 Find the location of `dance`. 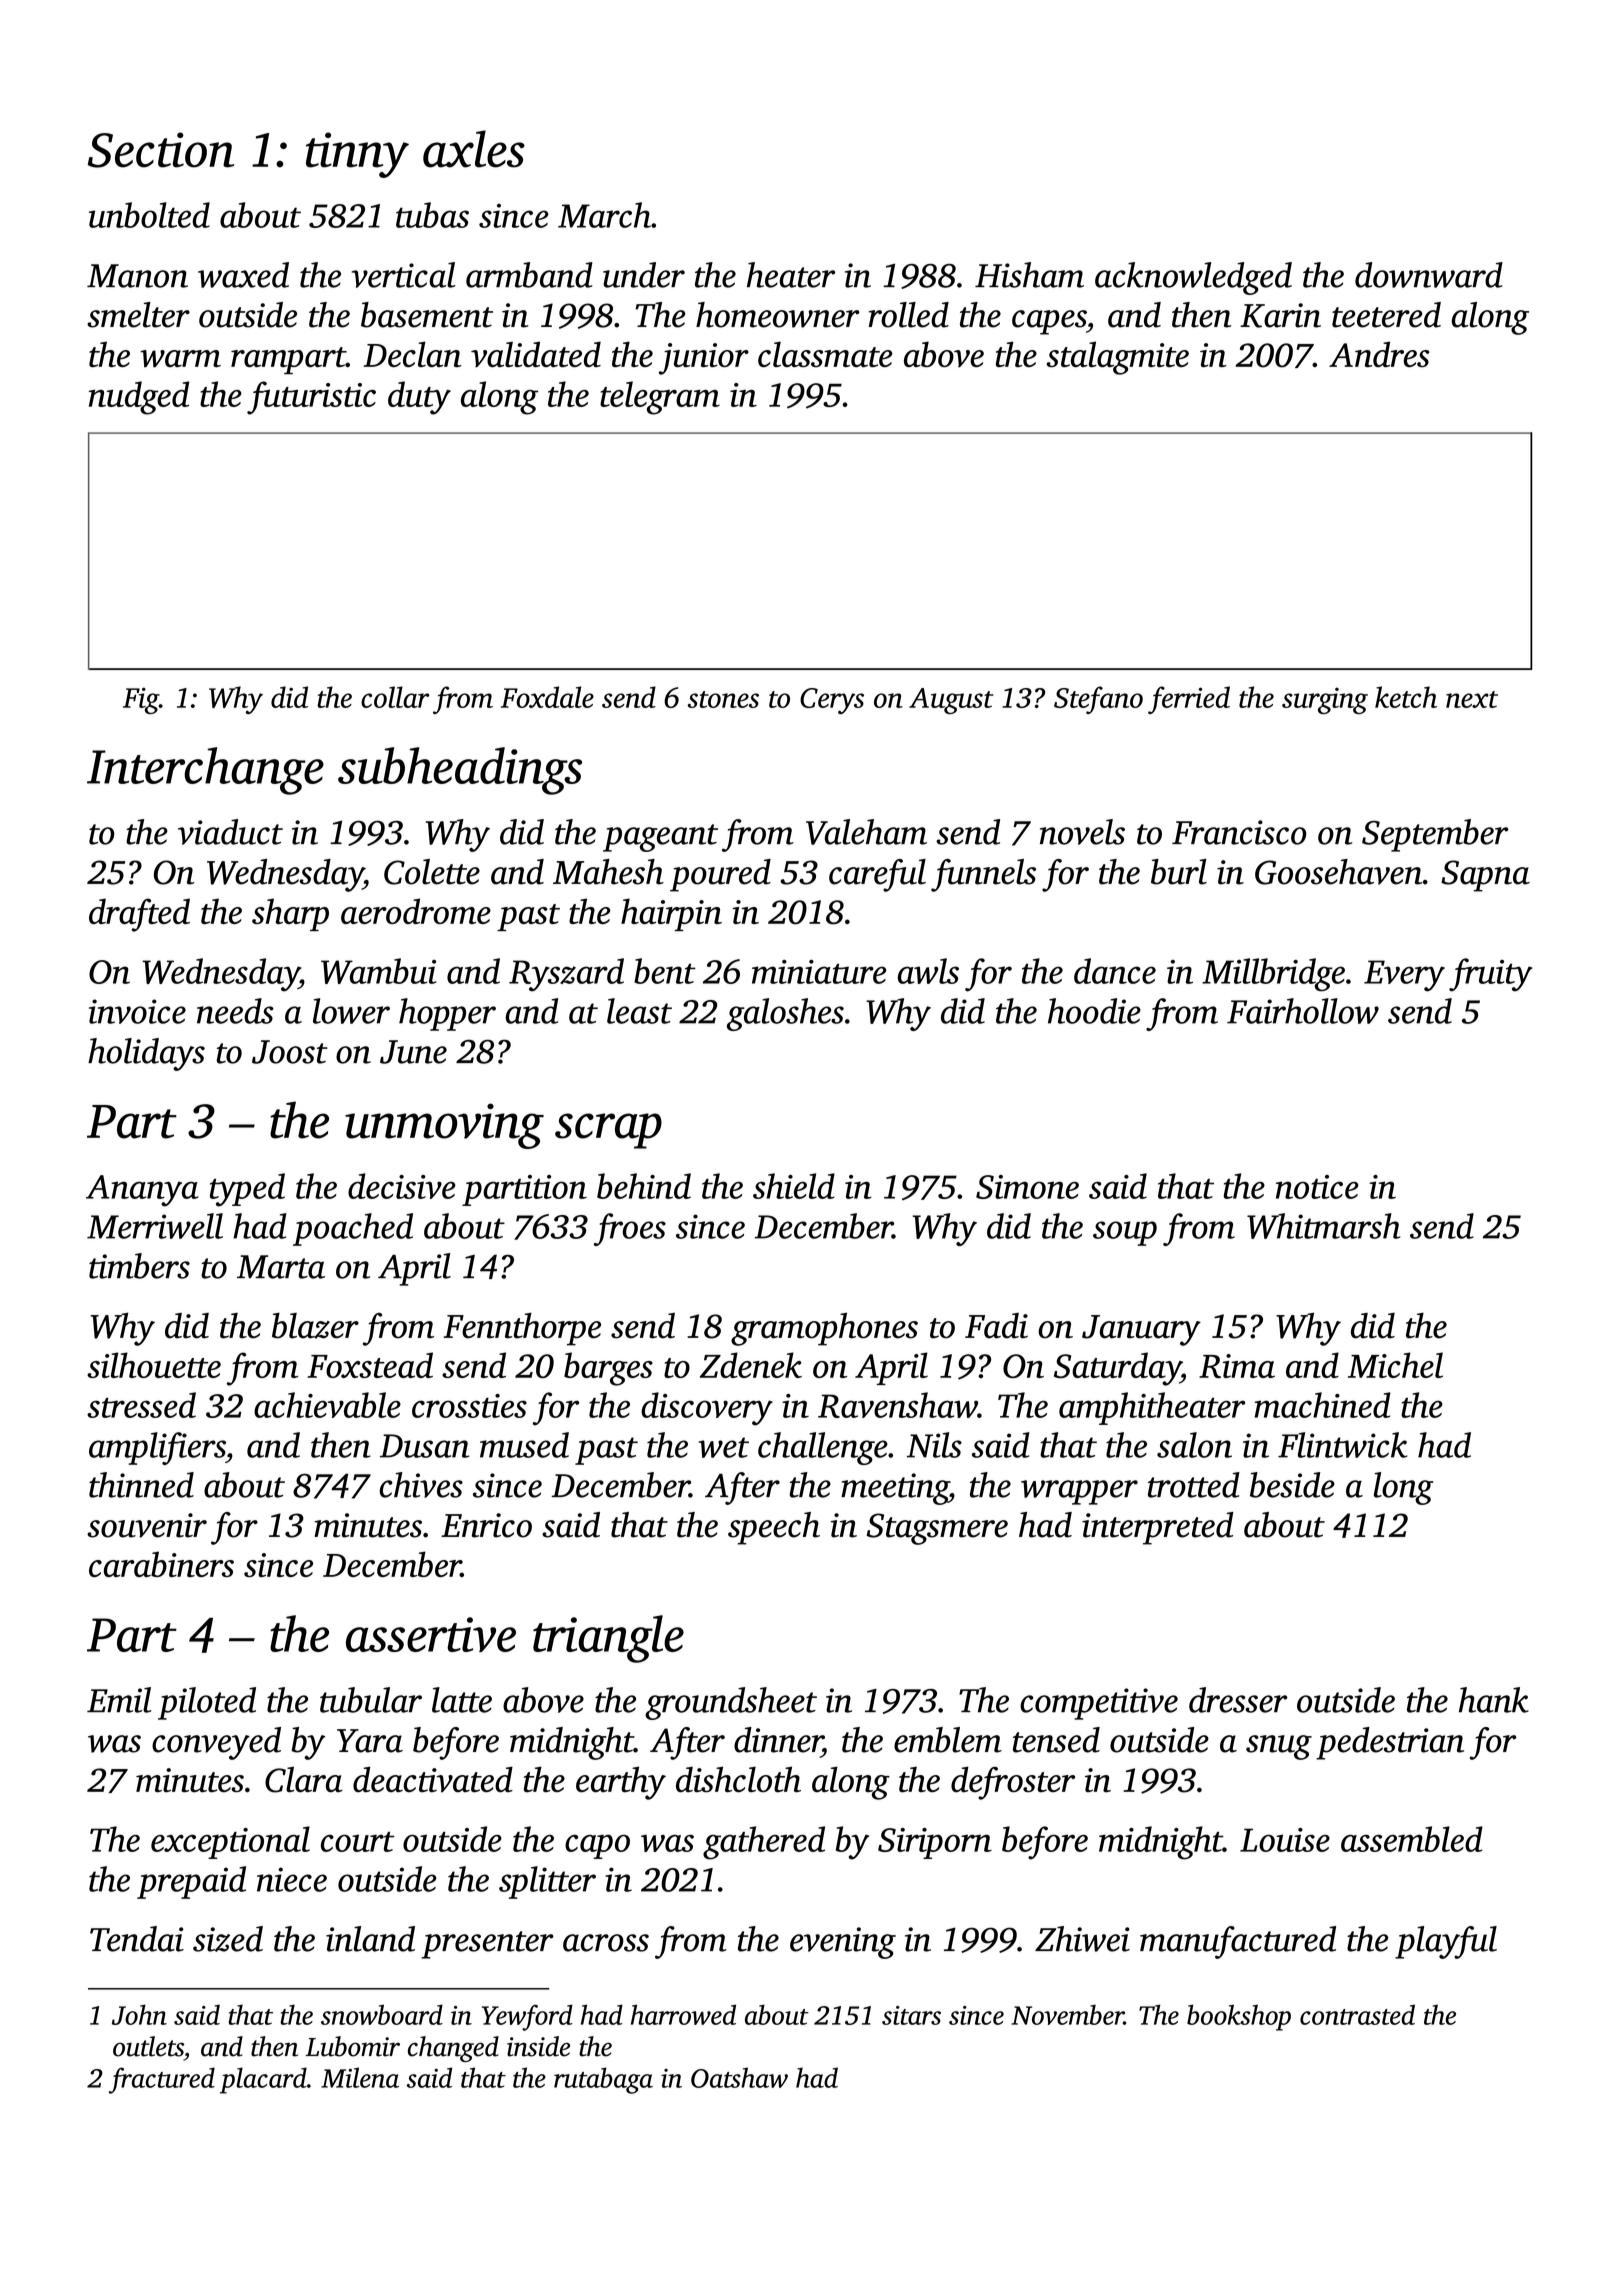

dance is located at coordinates (1115, 971).
